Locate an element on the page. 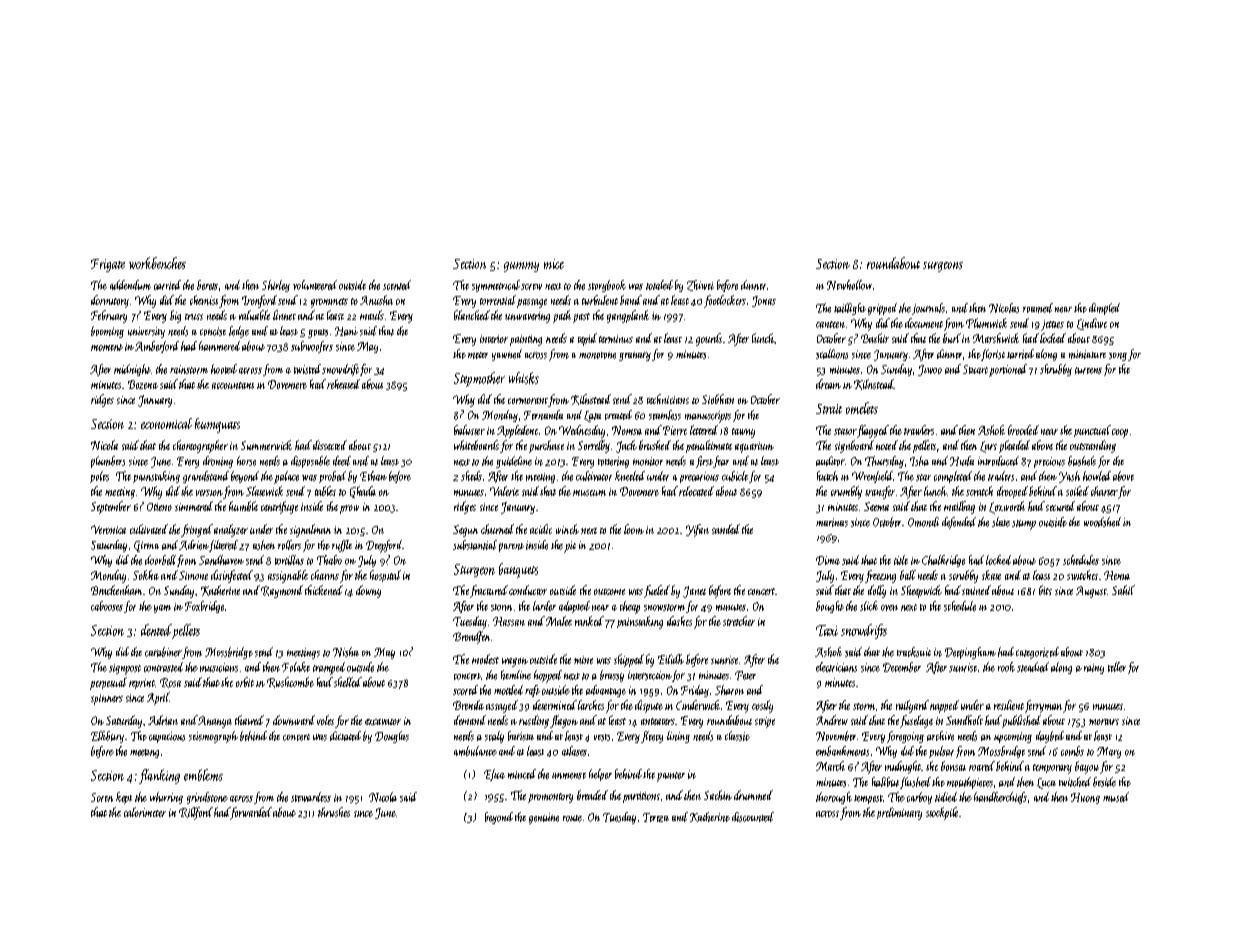  canteen is located at coordinates (830, 324).
